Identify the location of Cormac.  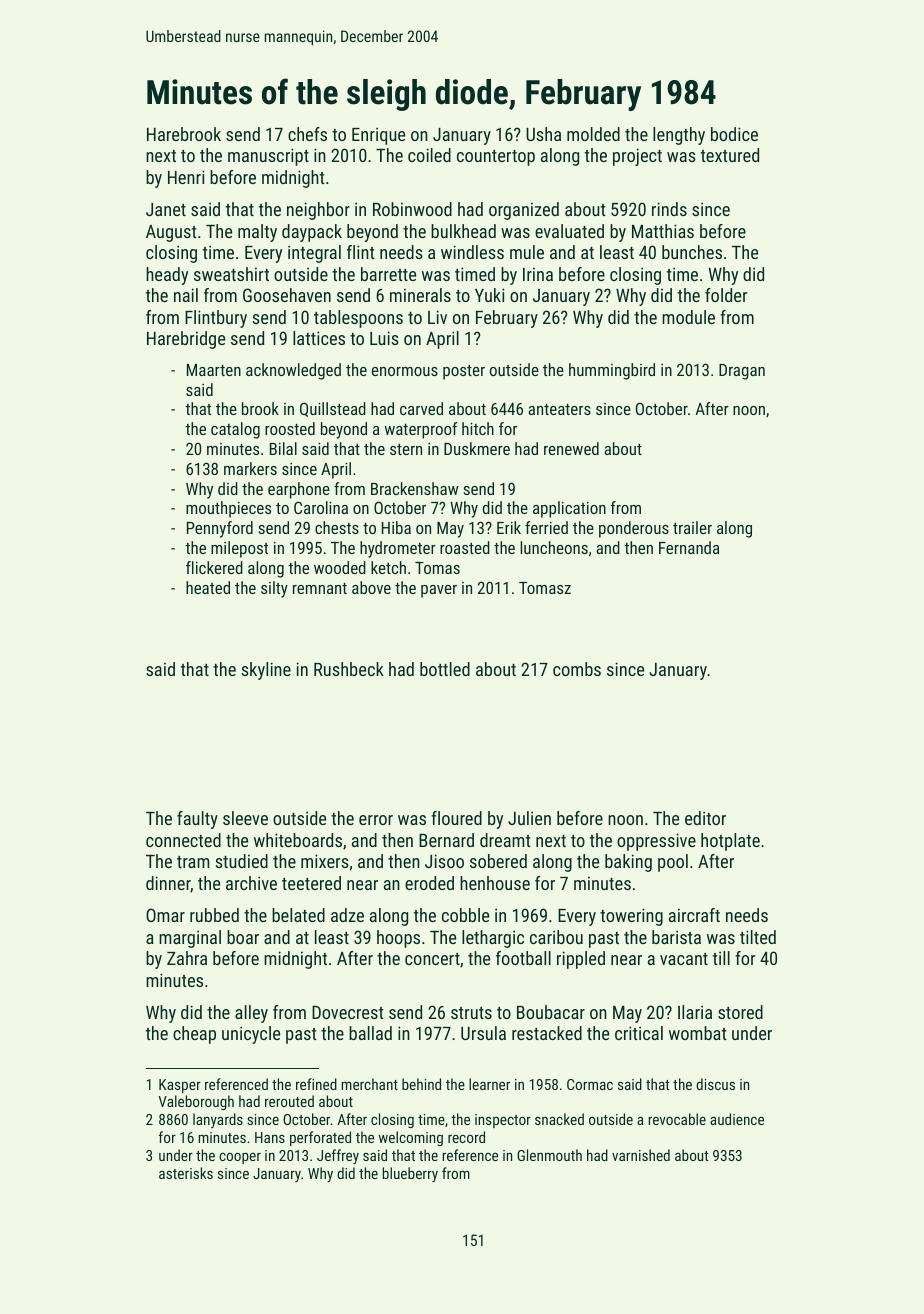
(590, 1084).
